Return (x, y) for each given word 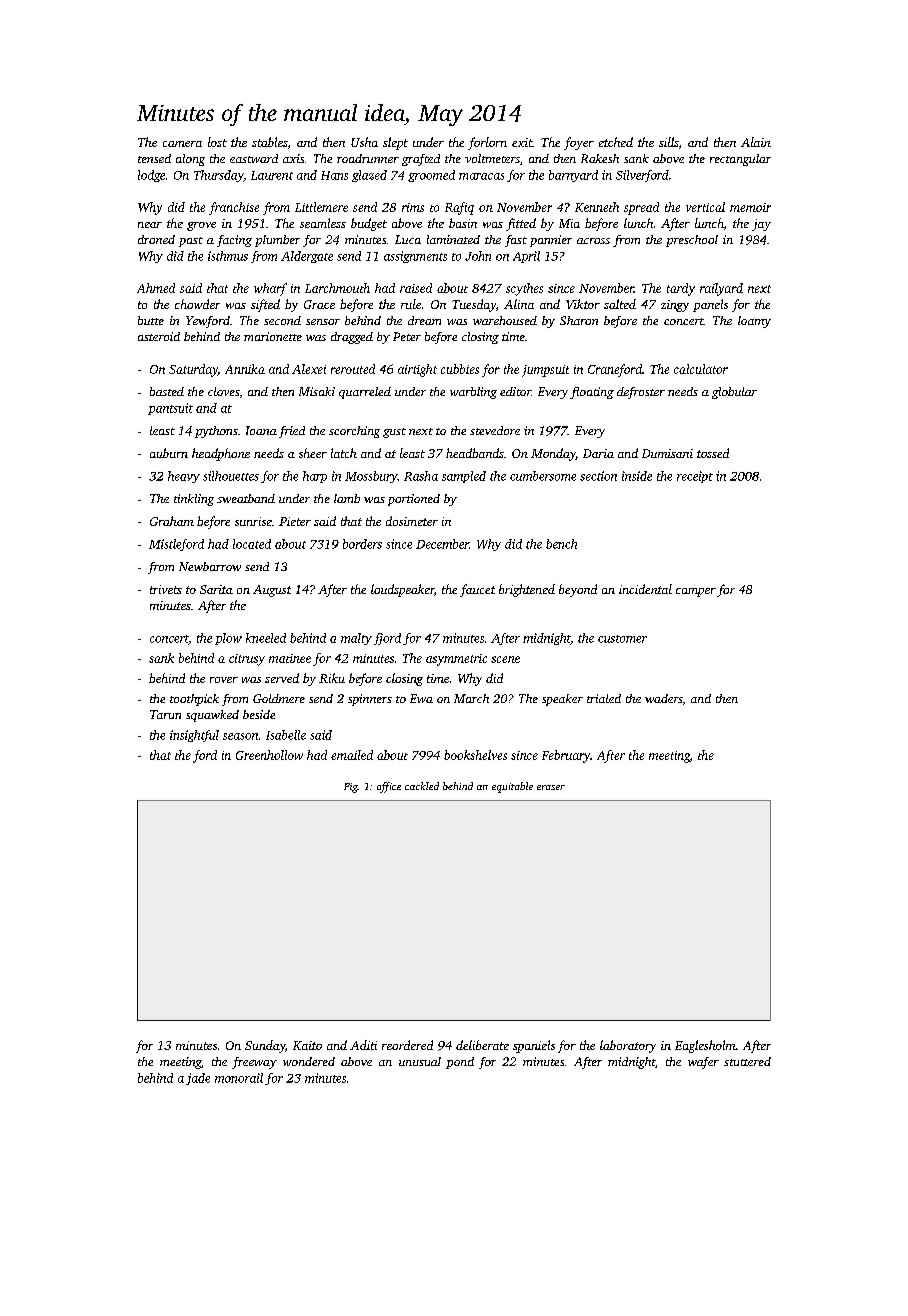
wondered (309, 1061)
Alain (756, 142)
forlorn (487, 143)
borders (362, 544)
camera (182, 144)
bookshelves (475, 755)
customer (622, 639)
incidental (645, 589)
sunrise (253, 521)
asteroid (159, 336)
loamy (754, 322)
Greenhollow (269, 755)
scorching (354, 432)
